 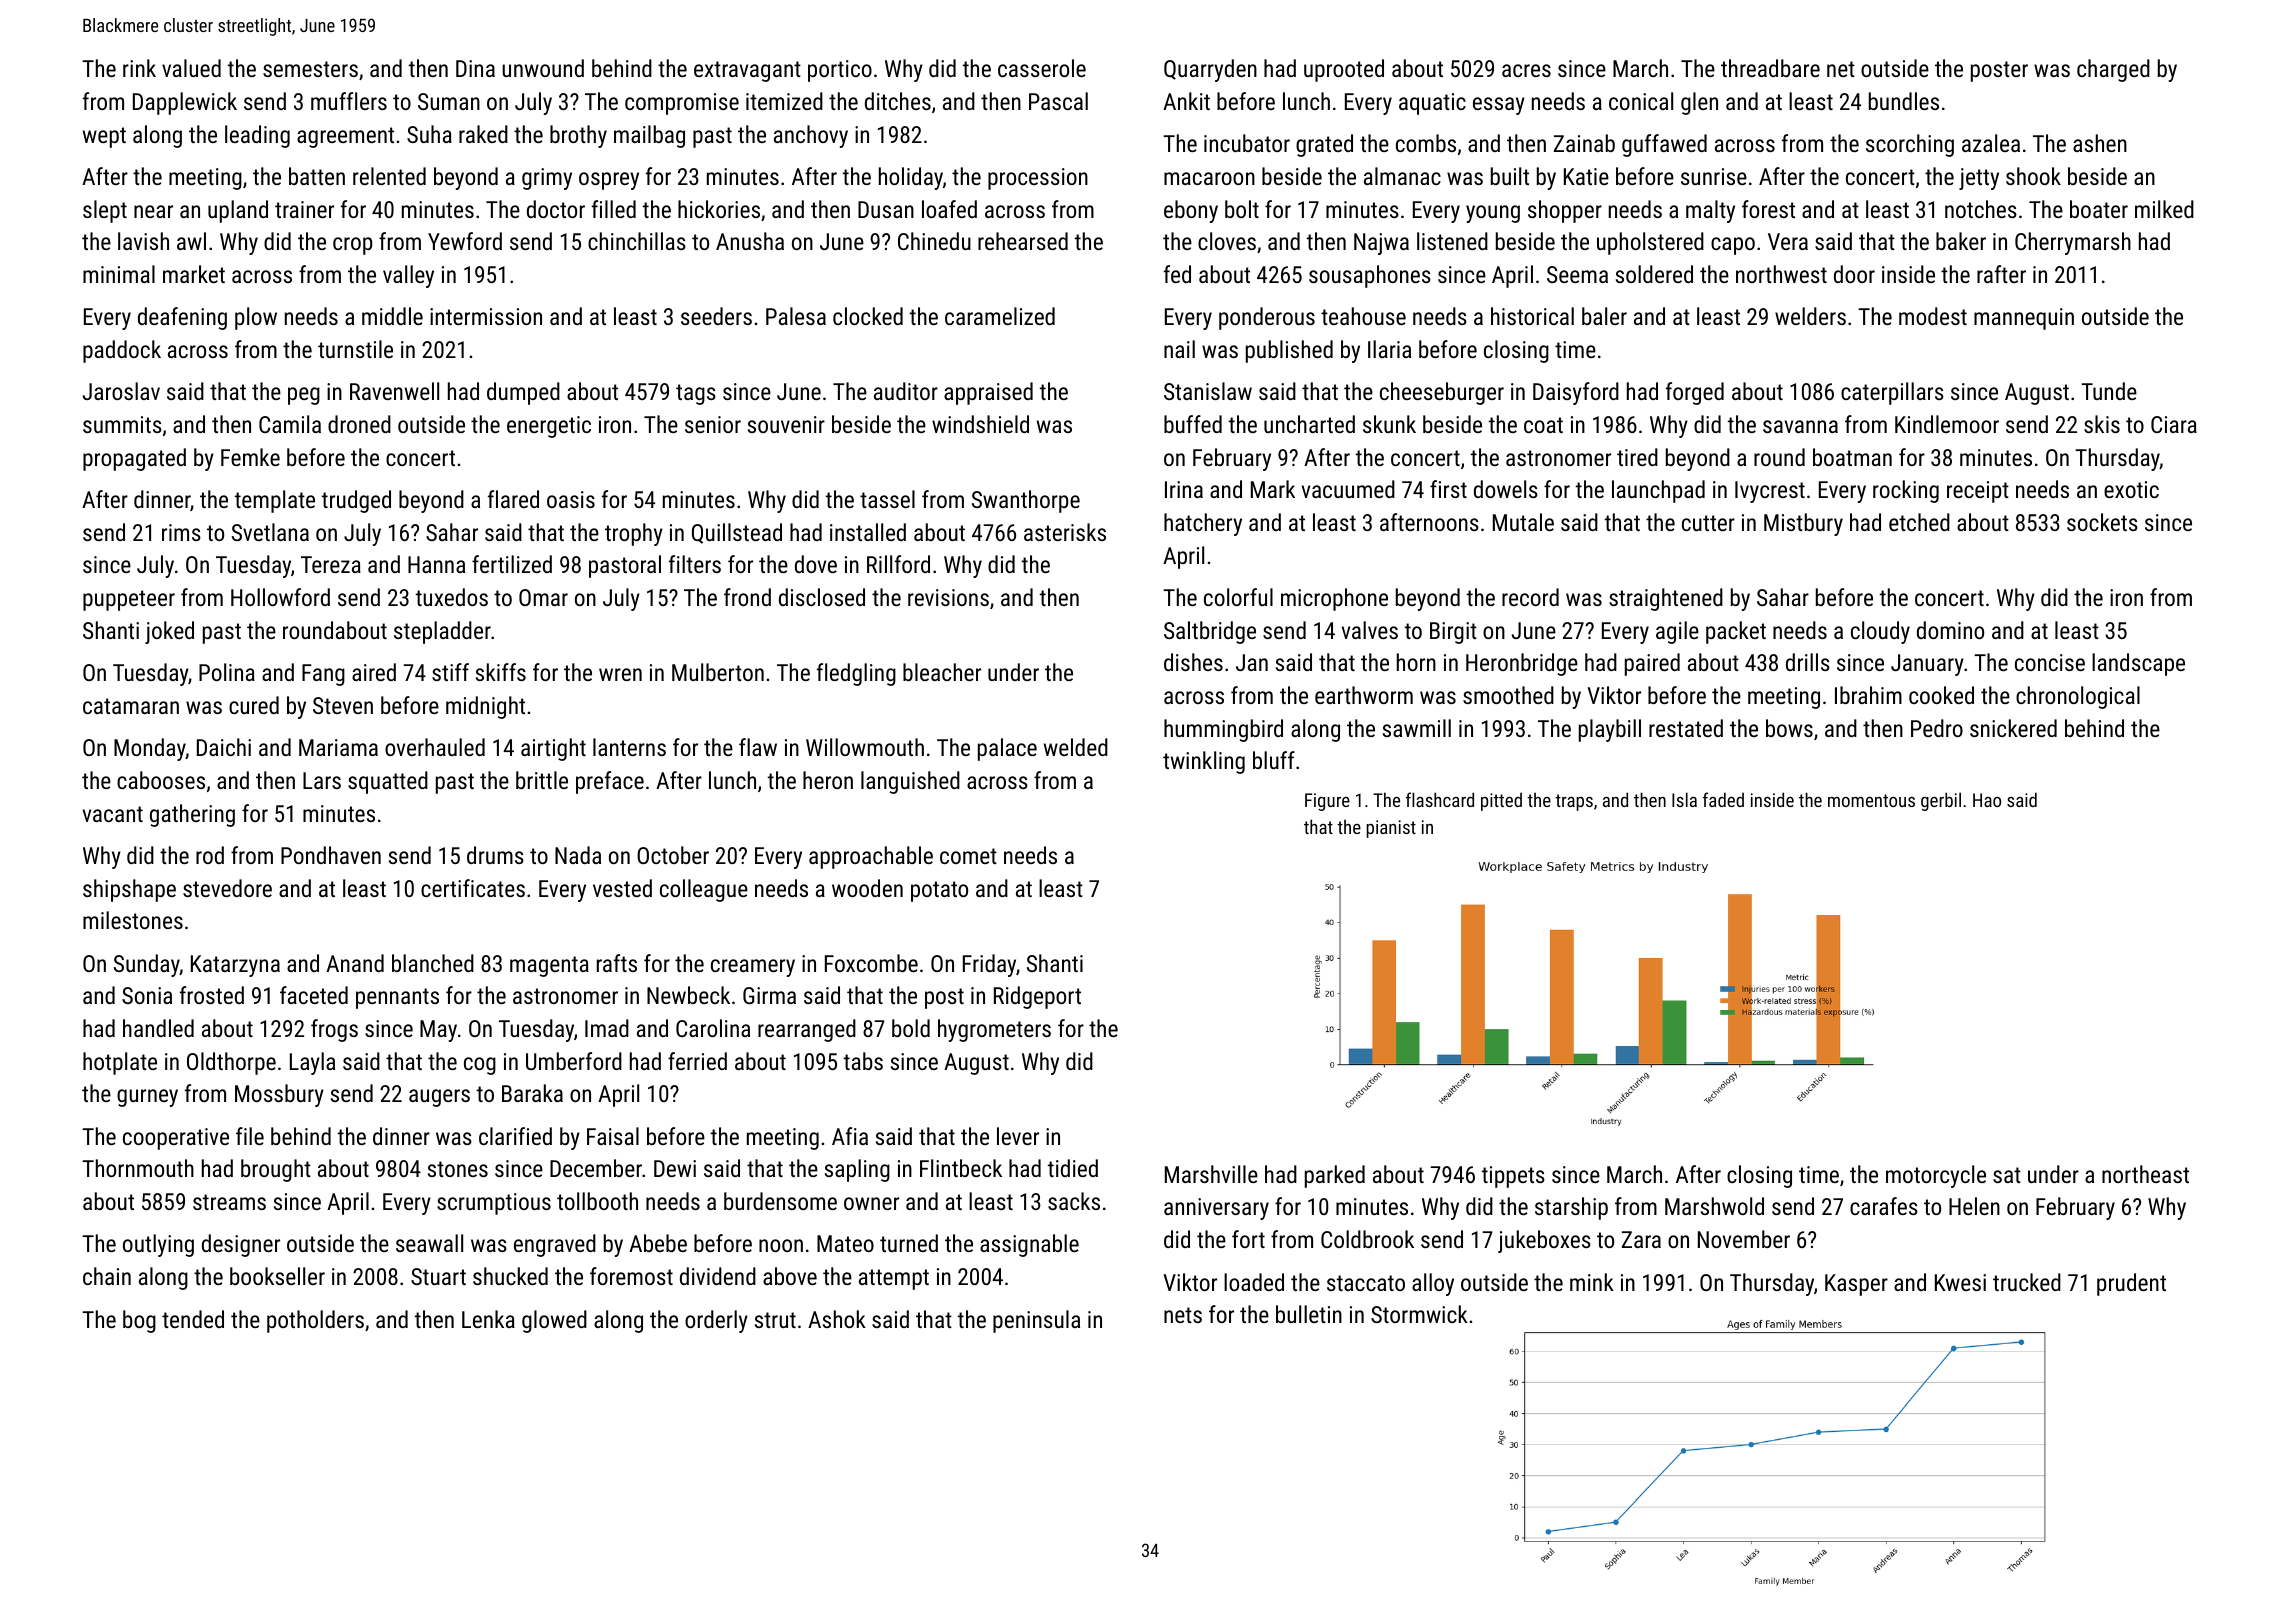 What do you see at coordinates (1037, 997) in the image?
I see `Ridgeport` at bounding box center [1037, 997].
